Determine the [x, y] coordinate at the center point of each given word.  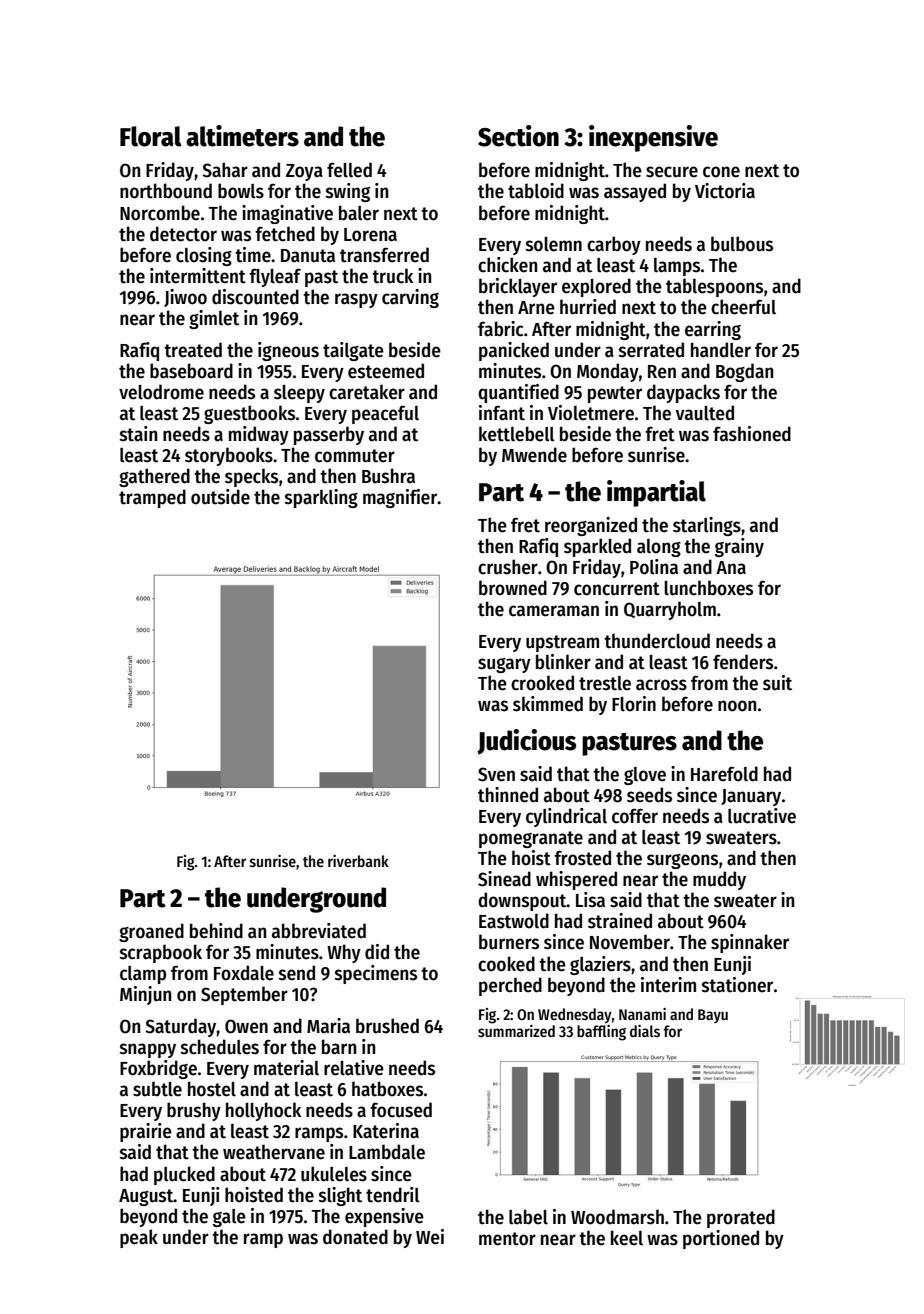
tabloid [536, 191]
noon [737, 706]
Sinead [504, 879]
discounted [255, 297]
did [377, 952]
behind [216, 931]
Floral [151, 136]
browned [513, 588]
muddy [719, 880]
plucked [184, 1175]
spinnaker [750, 943]
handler [721, 350]
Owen [246, 1026]
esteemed [386, 371]
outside [220, 497]
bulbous [742, 244]
